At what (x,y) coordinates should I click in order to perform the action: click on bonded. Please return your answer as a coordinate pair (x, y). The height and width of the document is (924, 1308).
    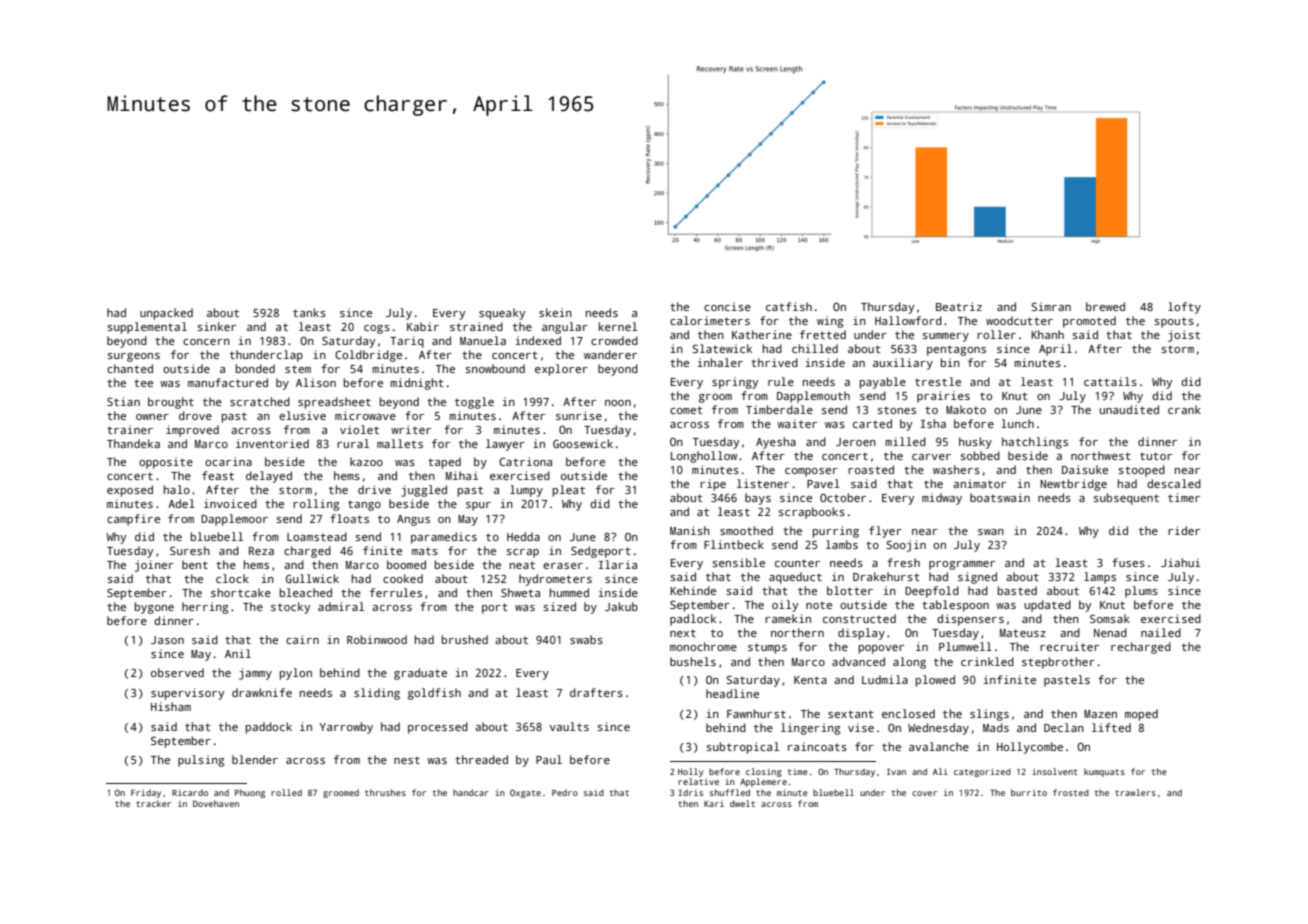
    Looking at the image, I should click on (255, 368).
